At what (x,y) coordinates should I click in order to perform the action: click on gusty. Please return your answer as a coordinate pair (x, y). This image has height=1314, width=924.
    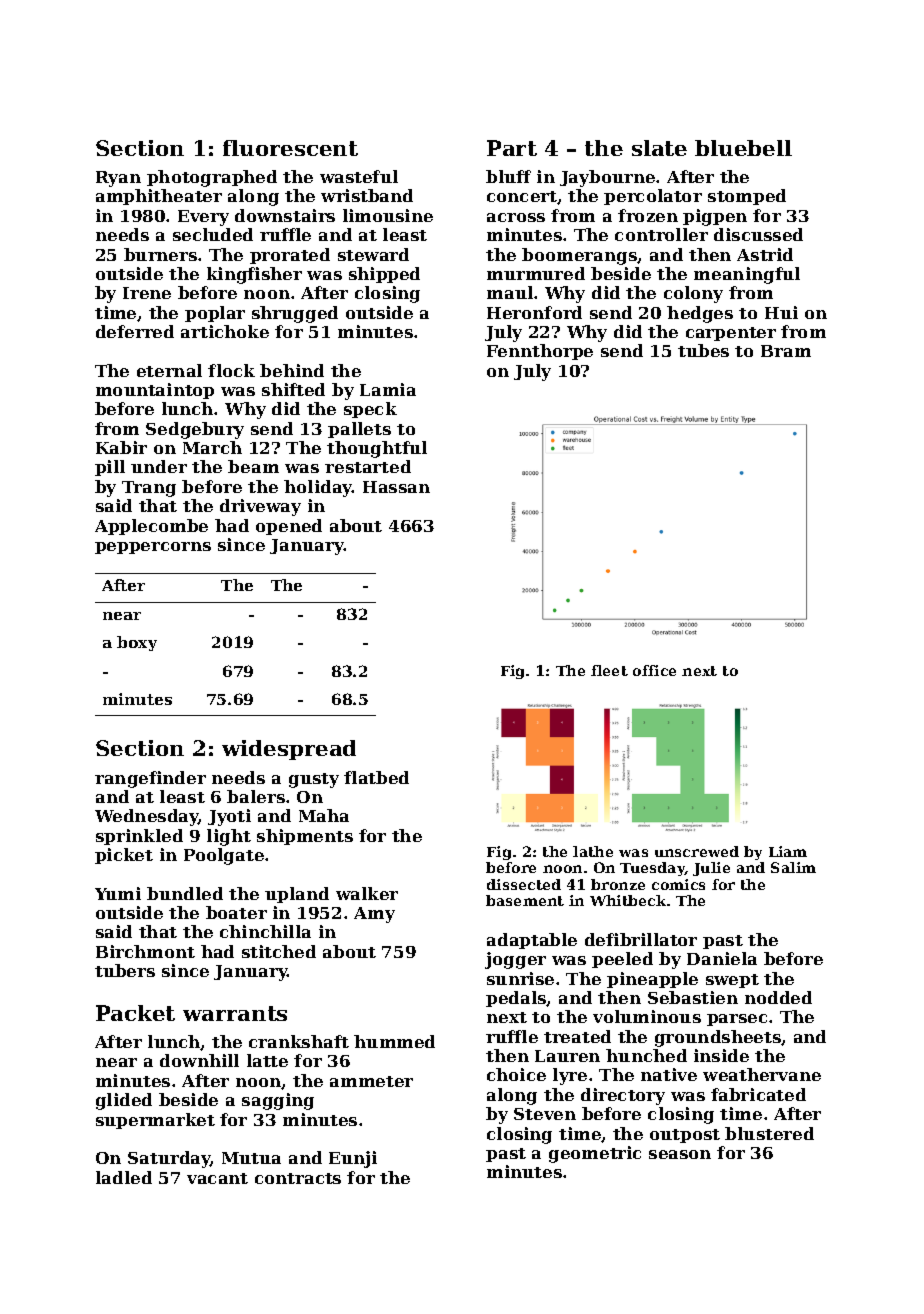
    Looking at the image, I should click on (314, 780).
